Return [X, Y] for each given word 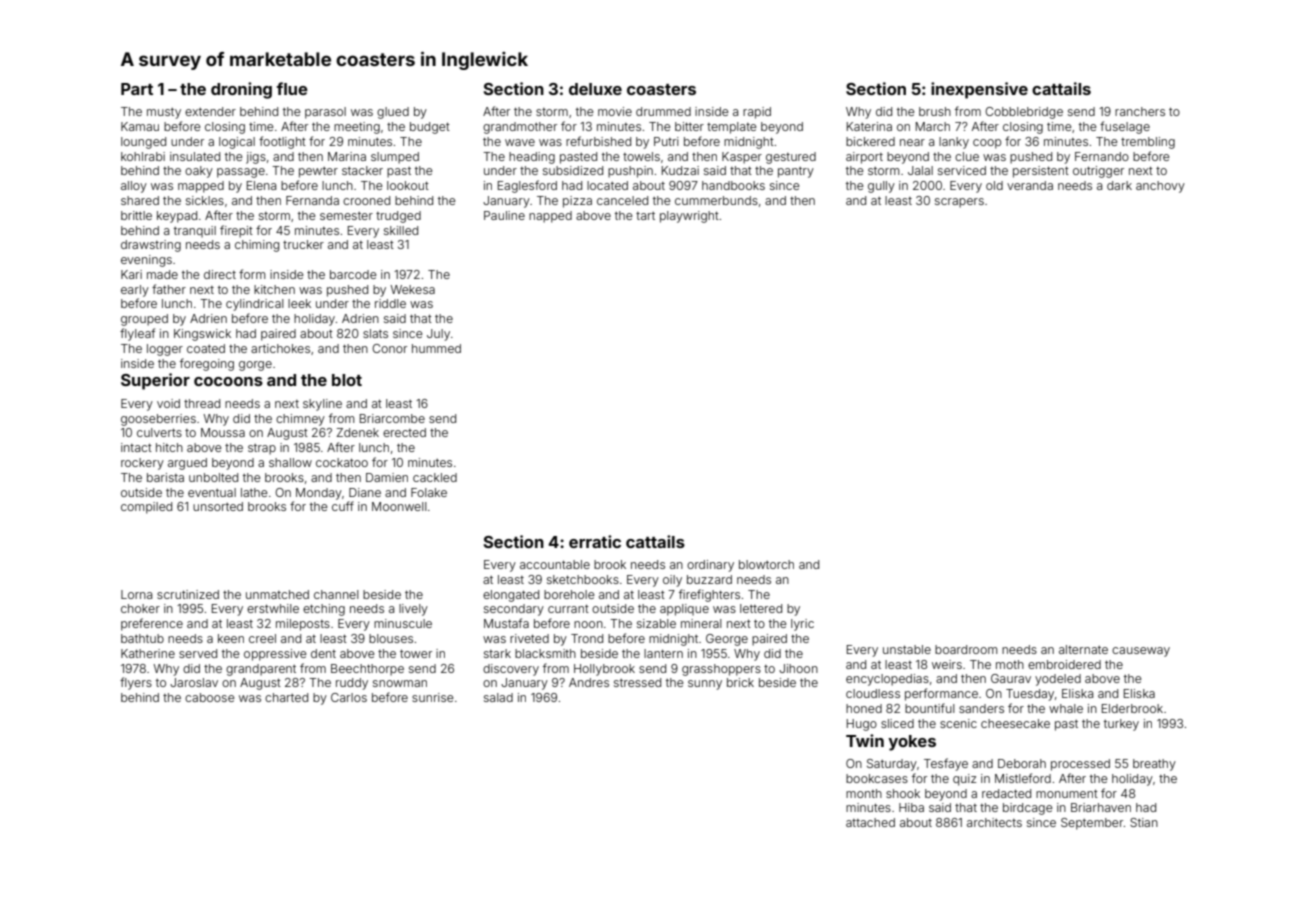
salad [498, 697]
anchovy [1160, 187]
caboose [209, 697]
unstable [907, 649]
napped [550, 217]
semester [346, 216]
